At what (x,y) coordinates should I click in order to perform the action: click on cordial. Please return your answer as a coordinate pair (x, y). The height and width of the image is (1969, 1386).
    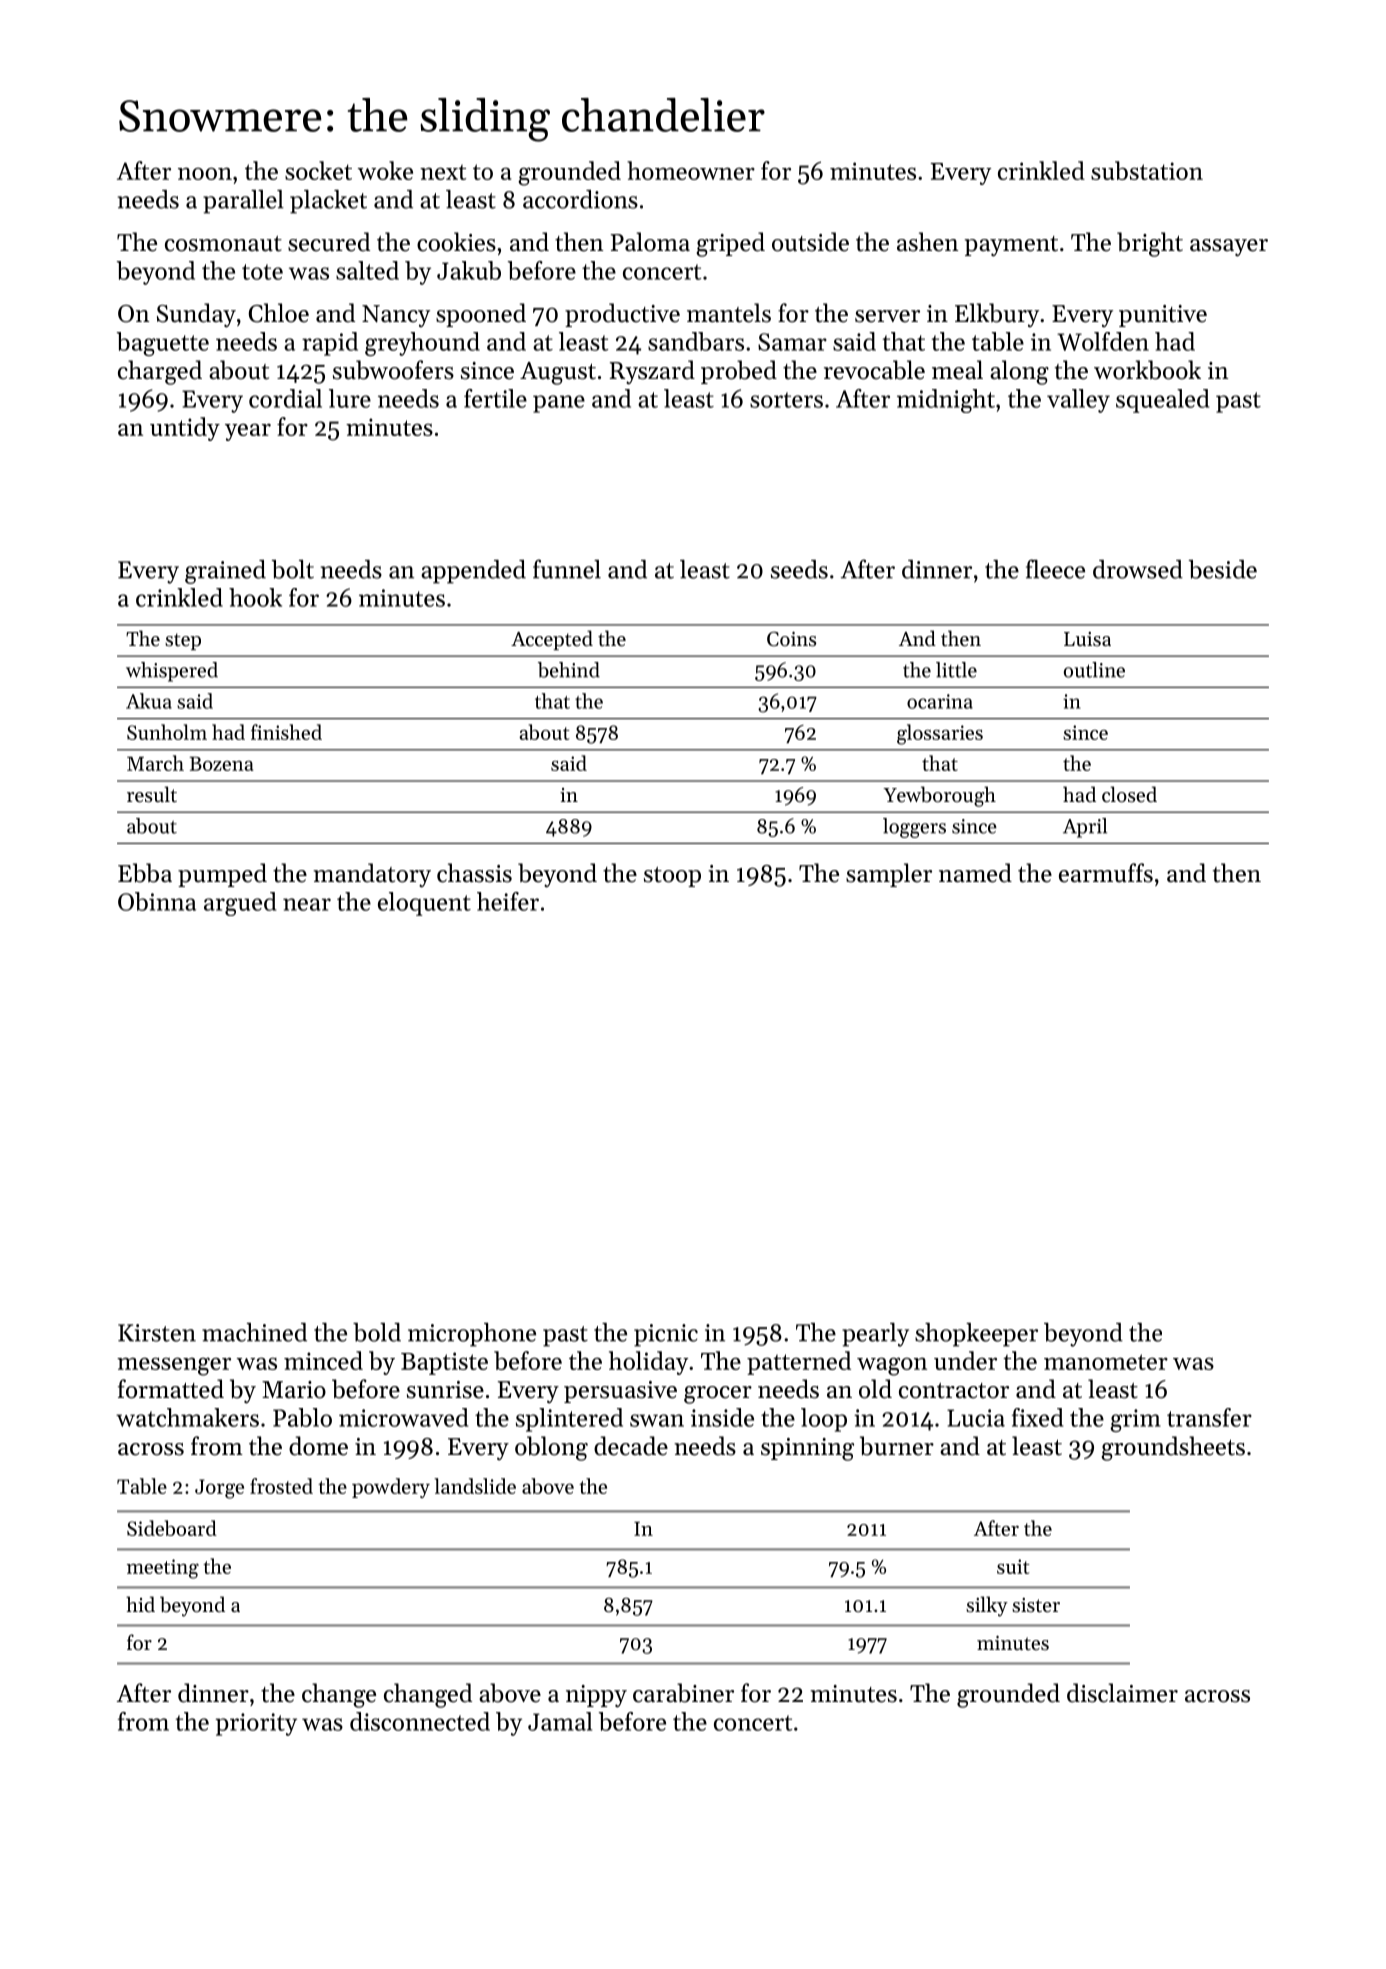
    Looking at the image, I should click on (285, 398).
